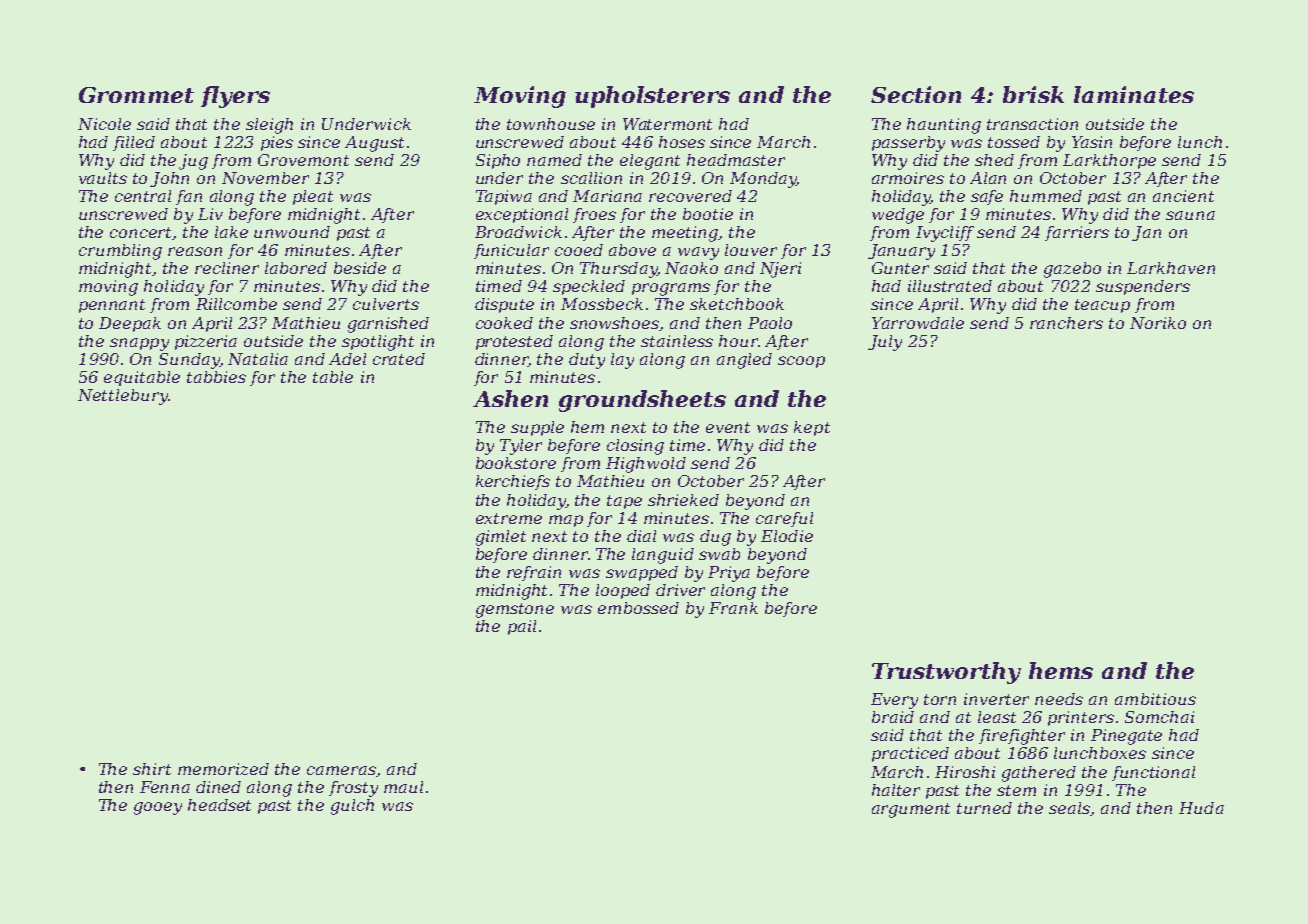 The width and height of the screenshot is (1308, 924). I want to click on gimlet, so click(501, 538).
